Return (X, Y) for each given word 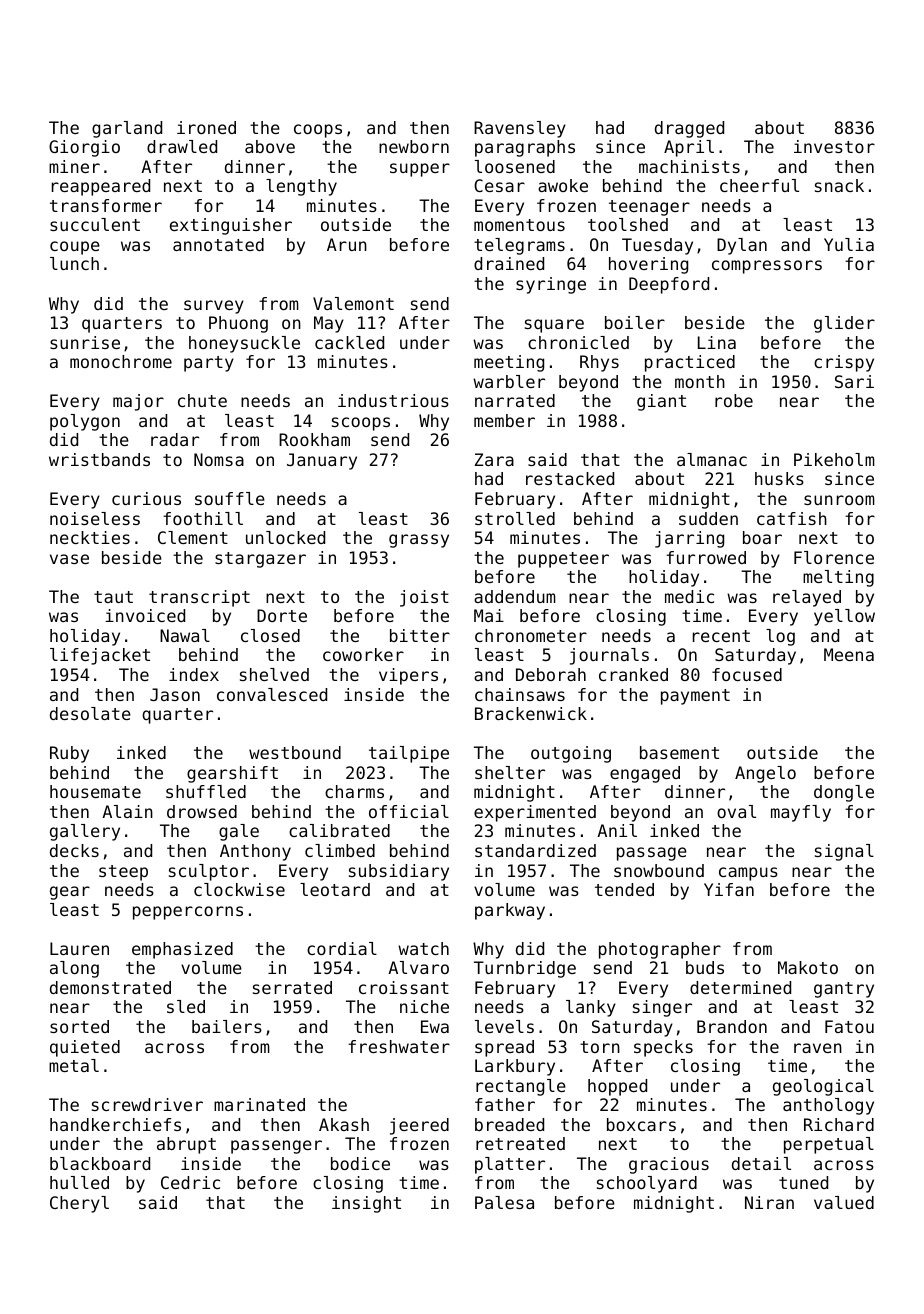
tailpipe (409, 754)
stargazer (260, 560)
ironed (206, 127)
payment (695, 697)
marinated (259, 1104)
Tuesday (657, 246)
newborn (414, 146)
